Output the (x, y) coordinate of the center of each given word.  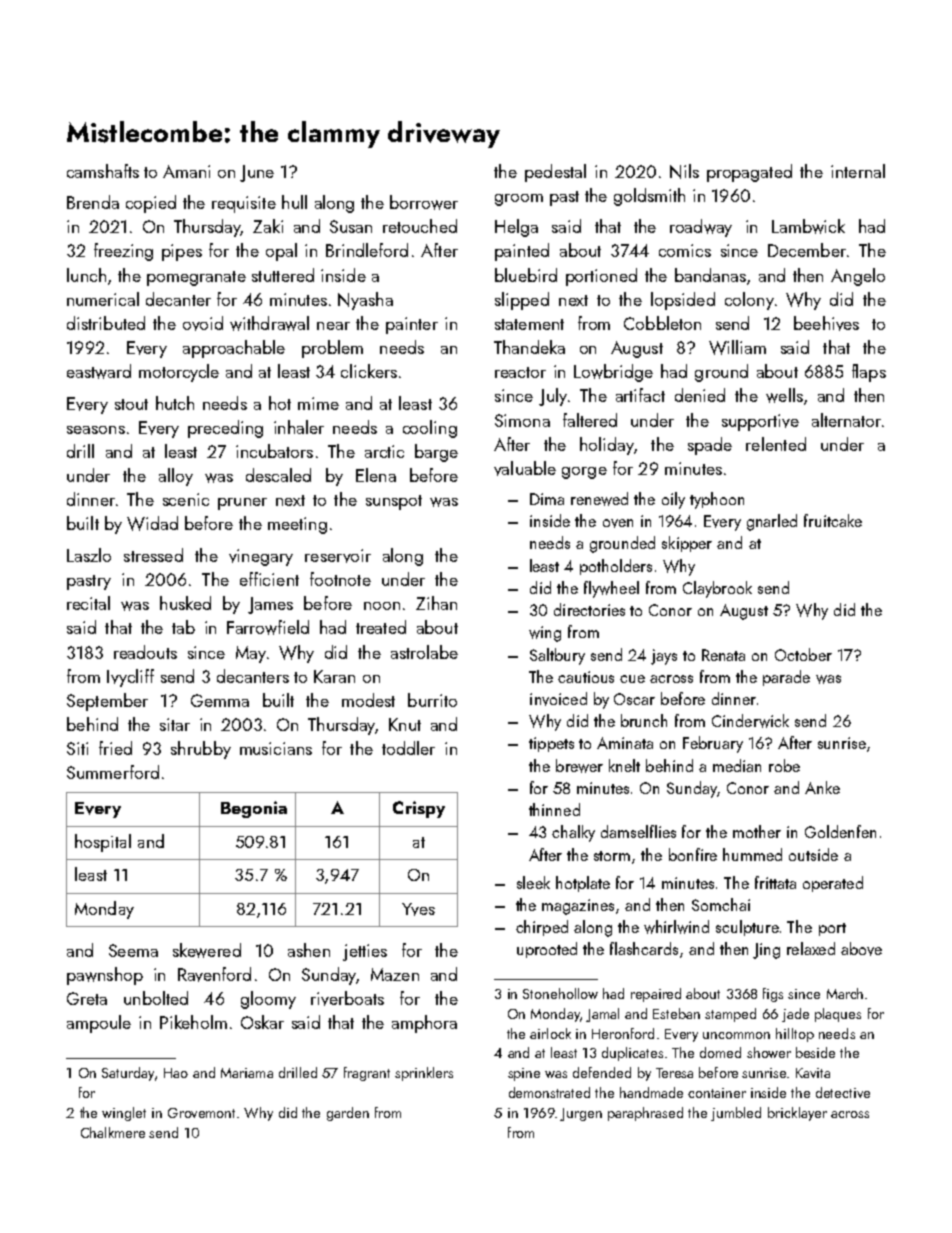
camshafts (103, 171)
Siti (77, 748)
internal (858, 171)
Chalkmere (113, 1132)
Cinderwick (750, 721)
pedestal (555, 173)
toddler (408, 748)
